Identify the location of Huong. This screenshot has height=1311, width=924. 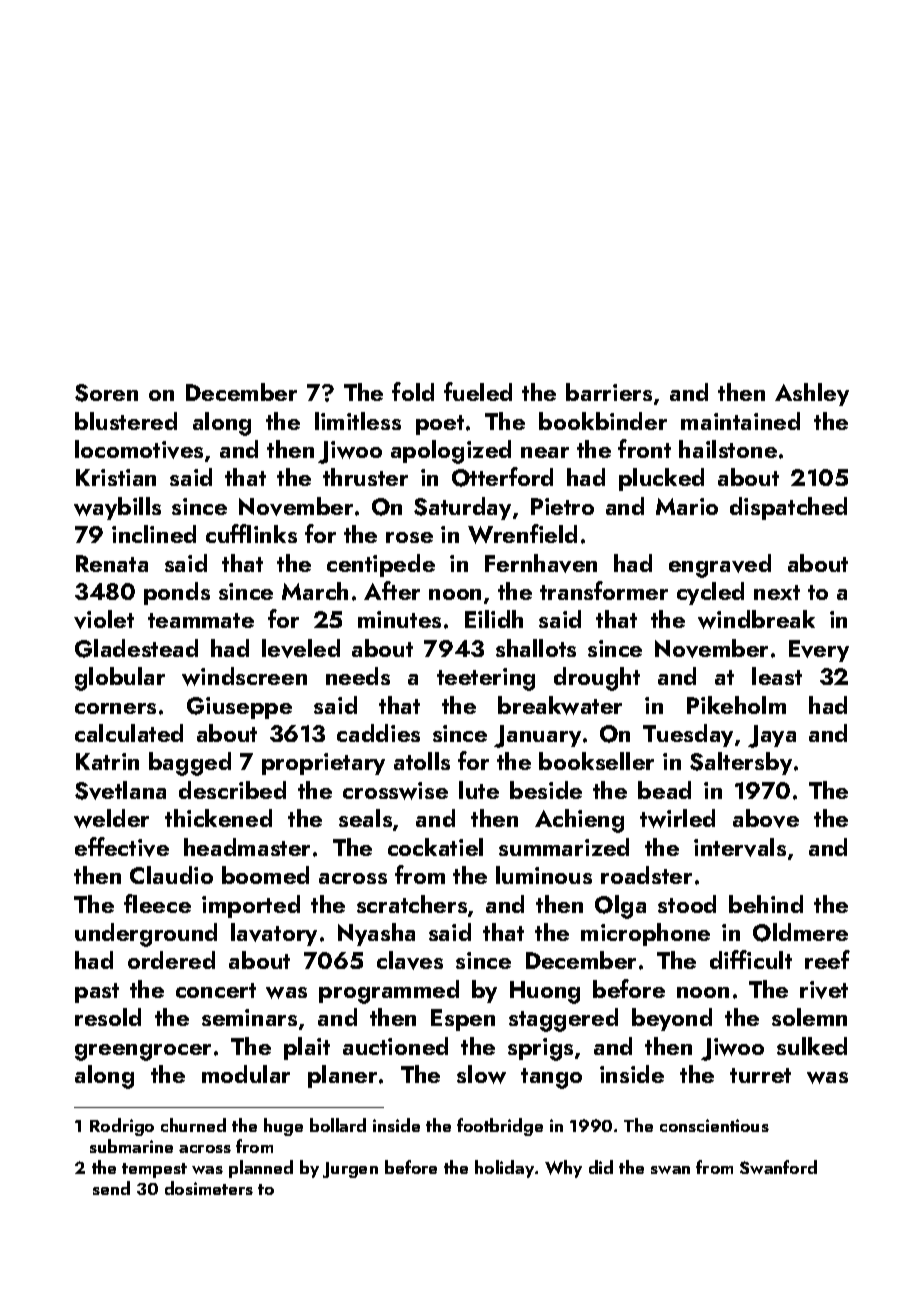
(545, 992).
